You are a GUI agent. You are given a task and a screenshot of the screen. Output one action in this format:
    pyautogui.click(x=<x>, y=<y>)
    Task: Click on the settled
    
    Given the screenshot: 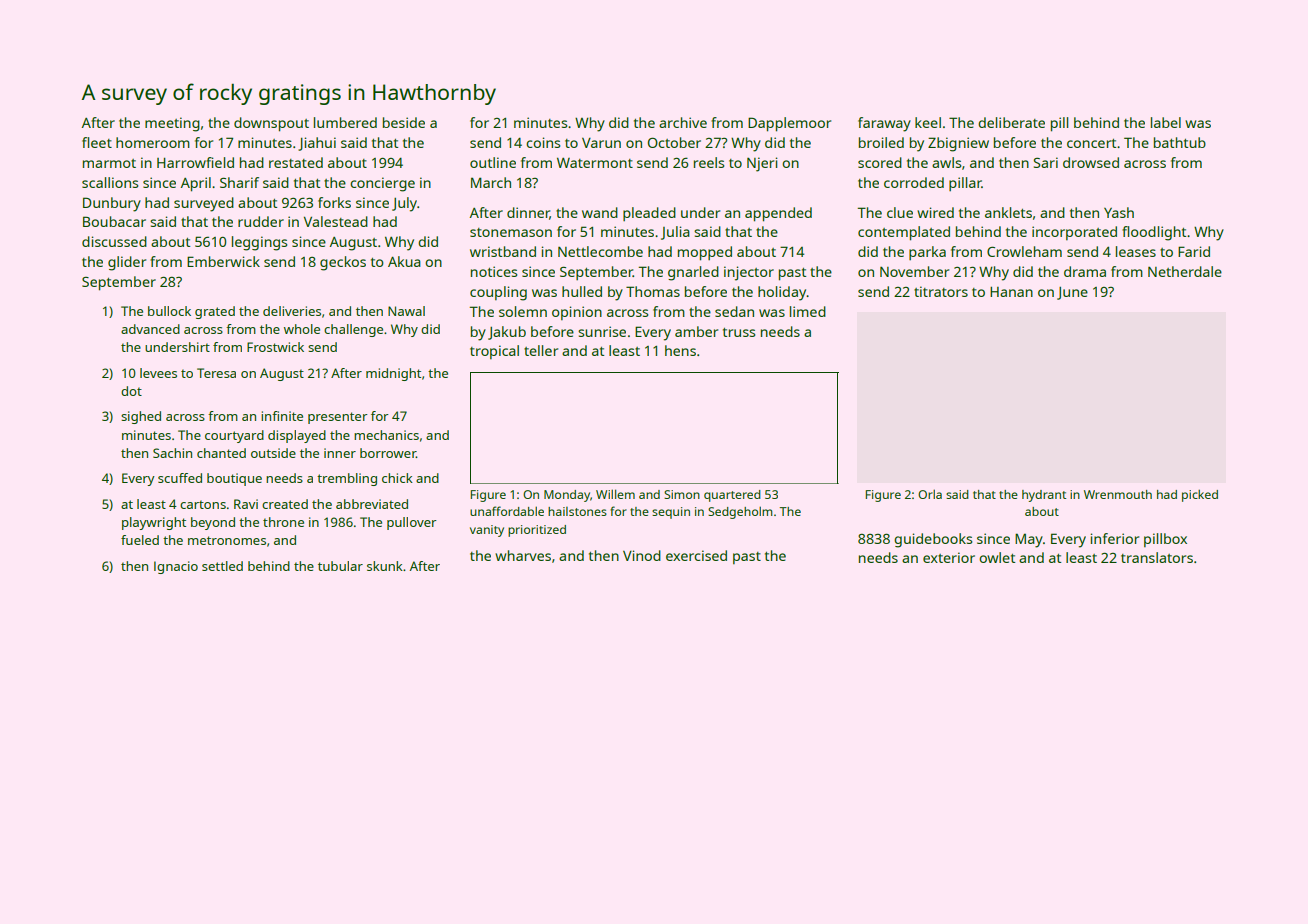 What is the action you would take?
    pyautogui.click(x=222, y=566)
